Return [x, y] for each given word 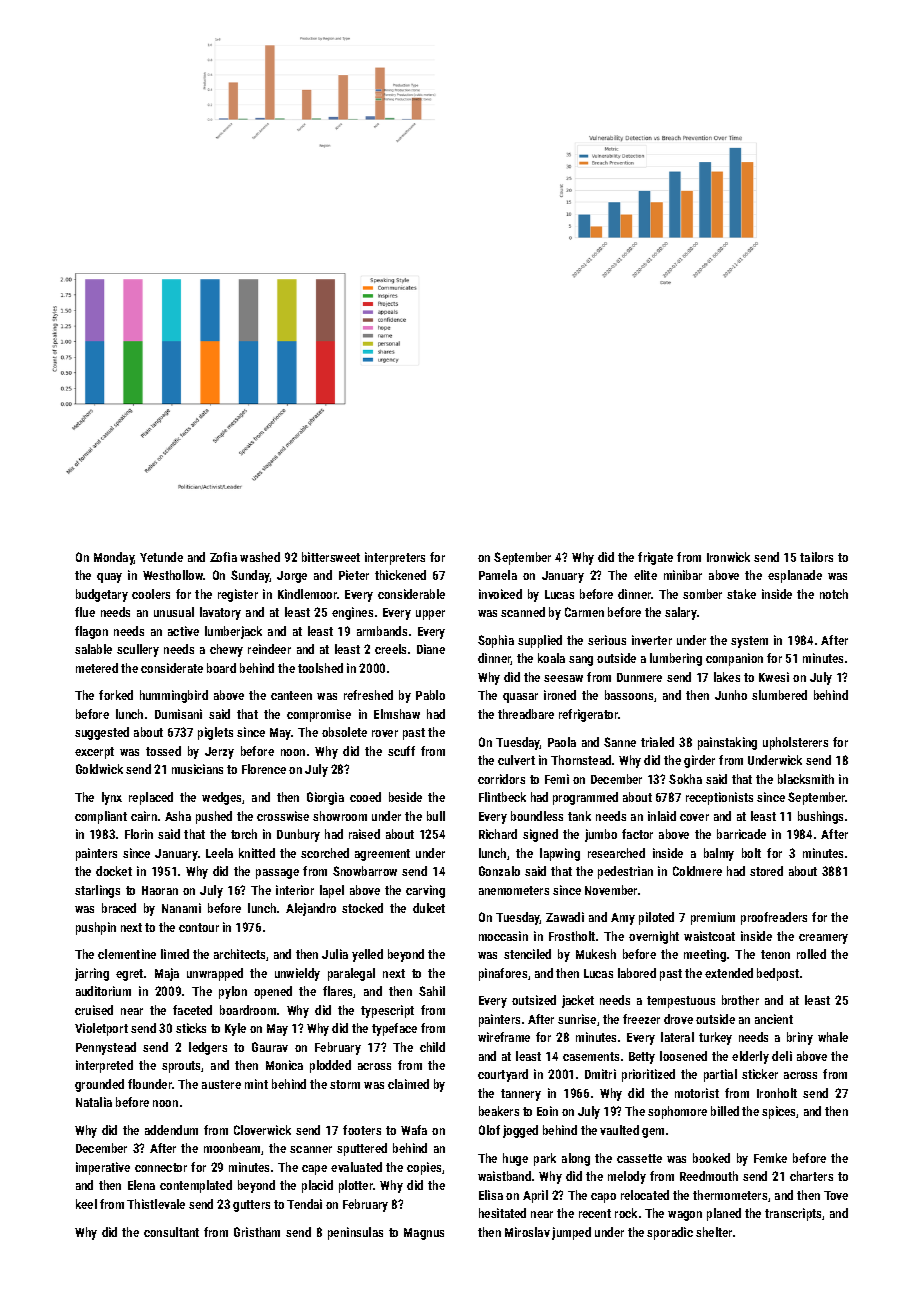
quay [109, 578]
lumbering [676, 659]
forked [116, 695]
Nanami [181, 908]
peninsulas [355, 1233]
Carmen [584, 612]
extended [729, 973]
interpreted [104, 1066]
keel [86, 1204]
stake [741, 594]
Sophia [496, 641]
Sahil [432, 991]
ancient [774, 1019]
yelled [367, 955]
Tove [836, 1195]
